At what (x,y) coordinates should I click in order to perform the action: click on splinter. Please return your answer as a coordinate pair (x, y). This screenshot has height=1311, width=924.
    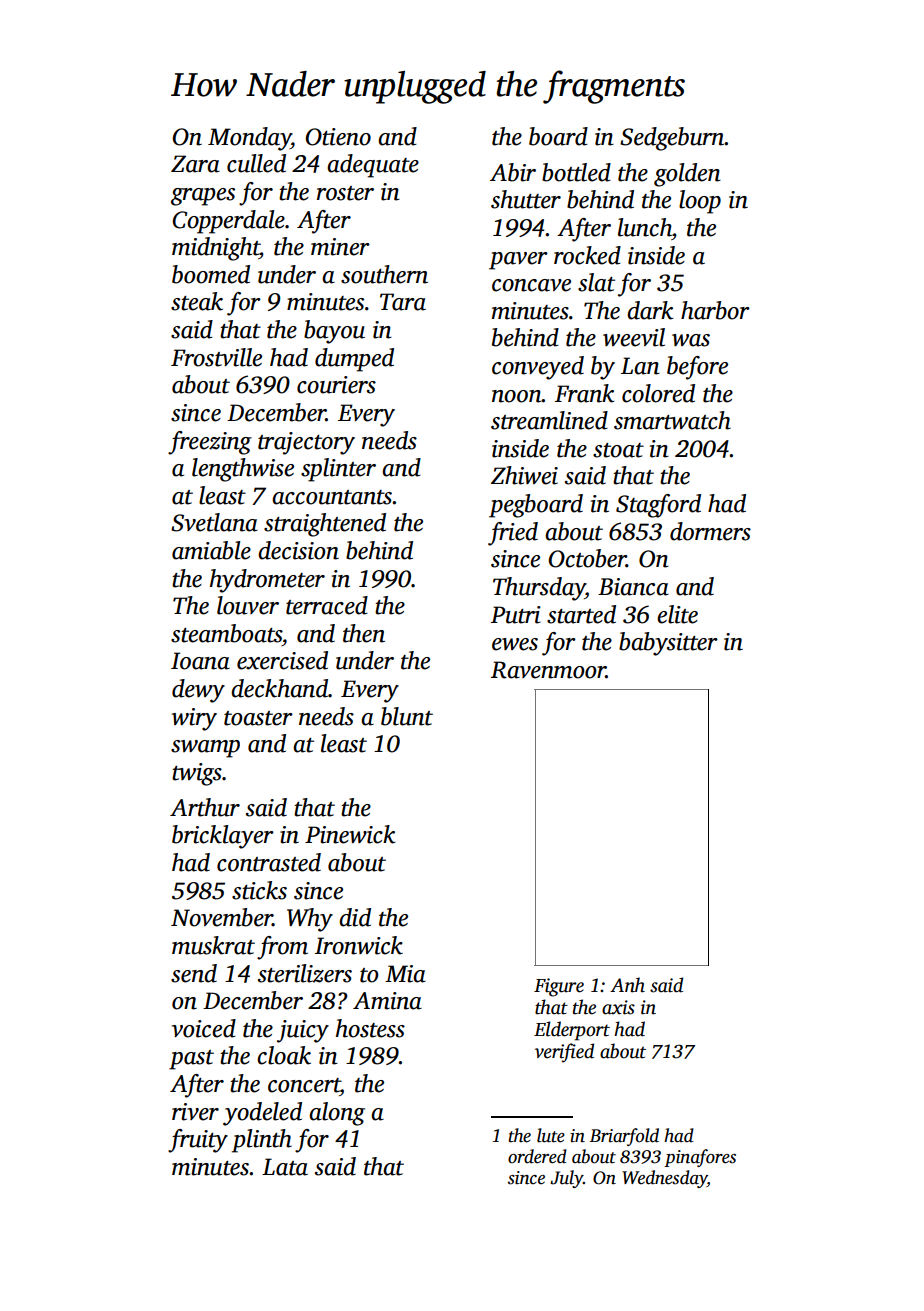
    Looking at the image, I should click on (338, 470).
